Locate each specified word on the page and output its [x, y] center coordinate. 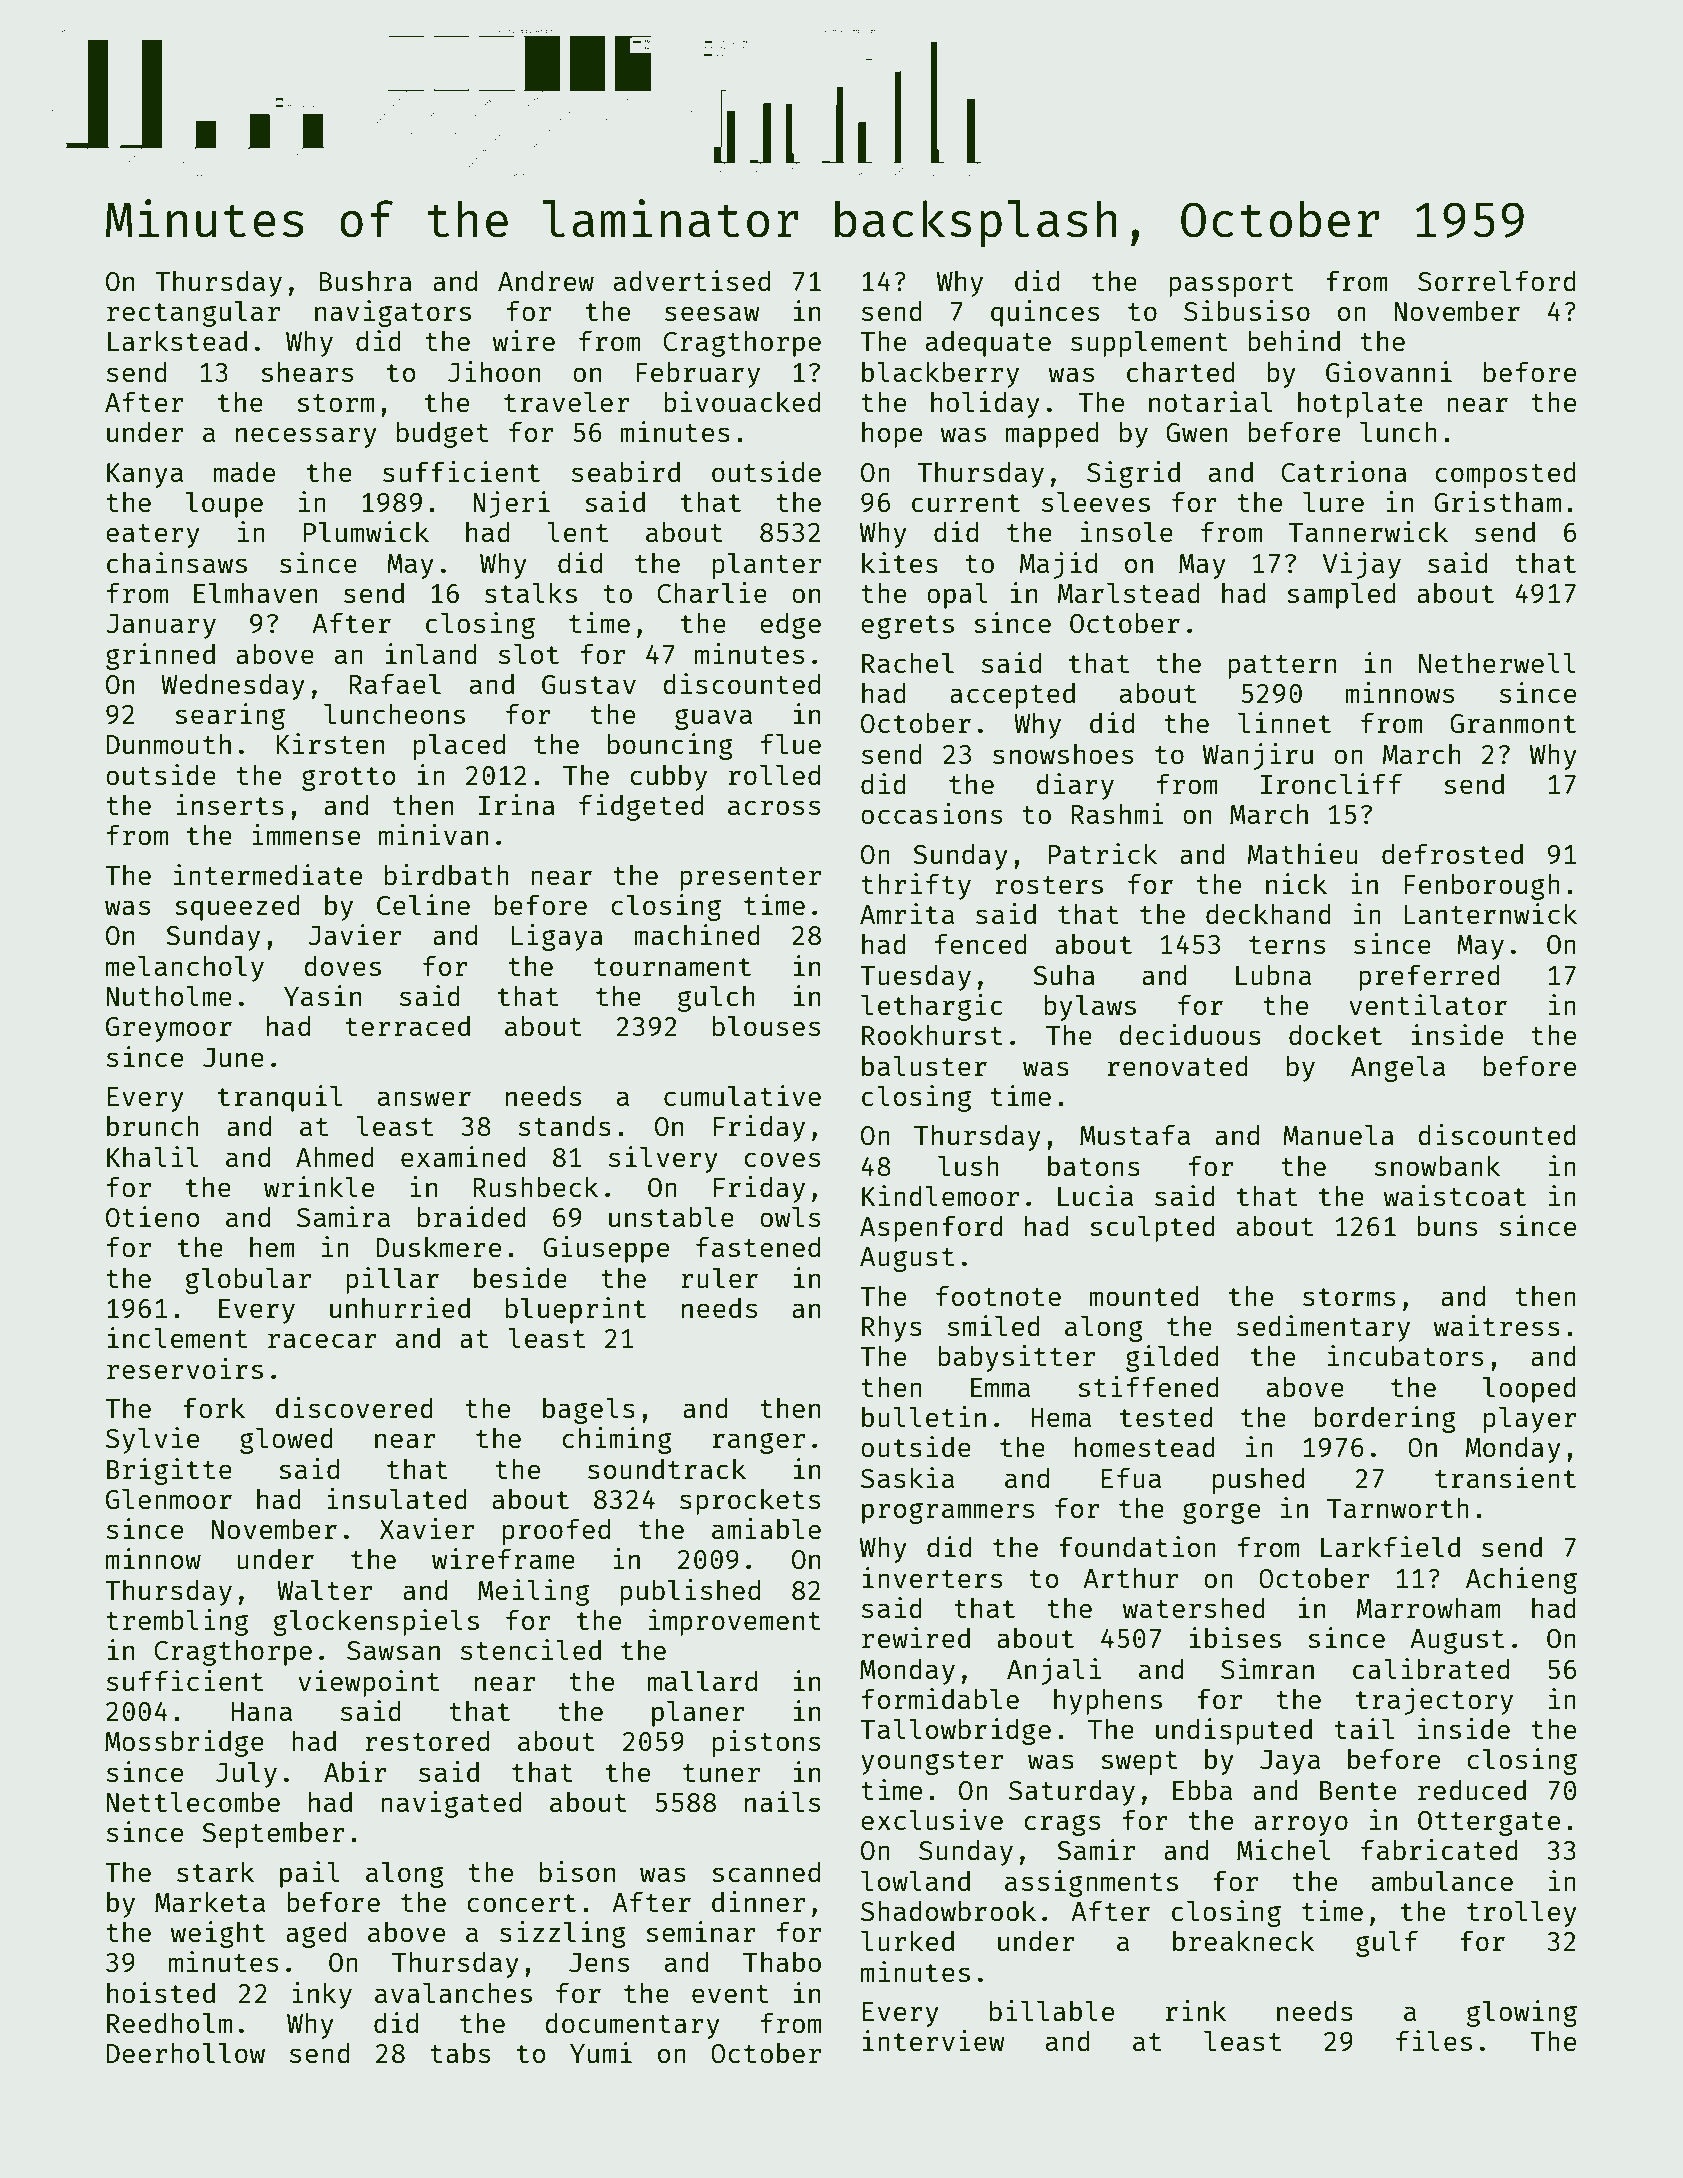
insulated [397, 1498]
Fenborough [1482, 887]
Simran [1267, 1668]
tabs [460, 2053]
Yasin [322, 995]
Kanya [145, 475]
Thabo [782, 1962]
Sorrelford [1497, 280]
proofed [556, 1531]
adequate [988, 344]
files [1434, 2040]
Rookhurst [932, 1035]
